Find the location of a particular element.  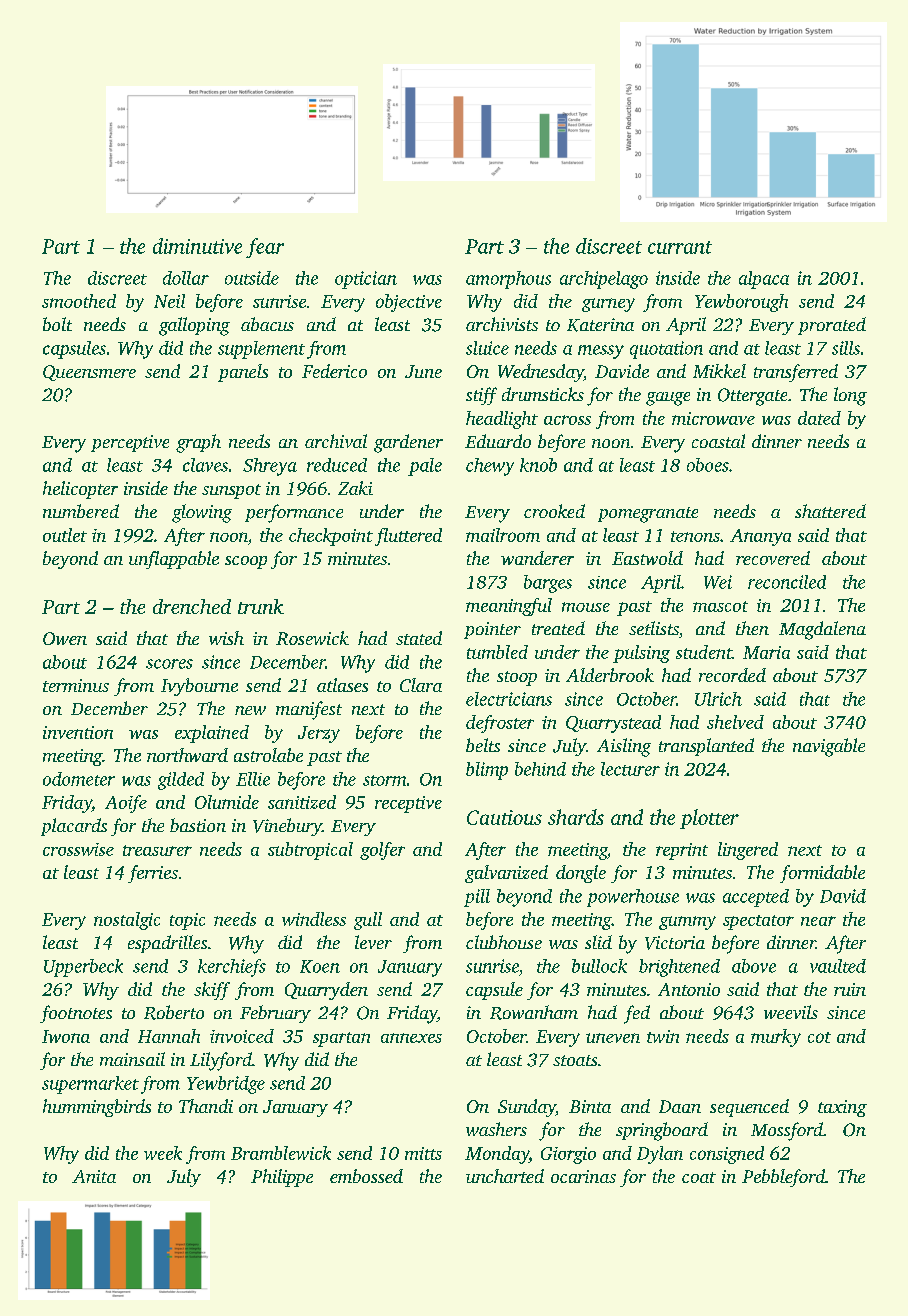

tenons is located at coordinates (695, 536).
